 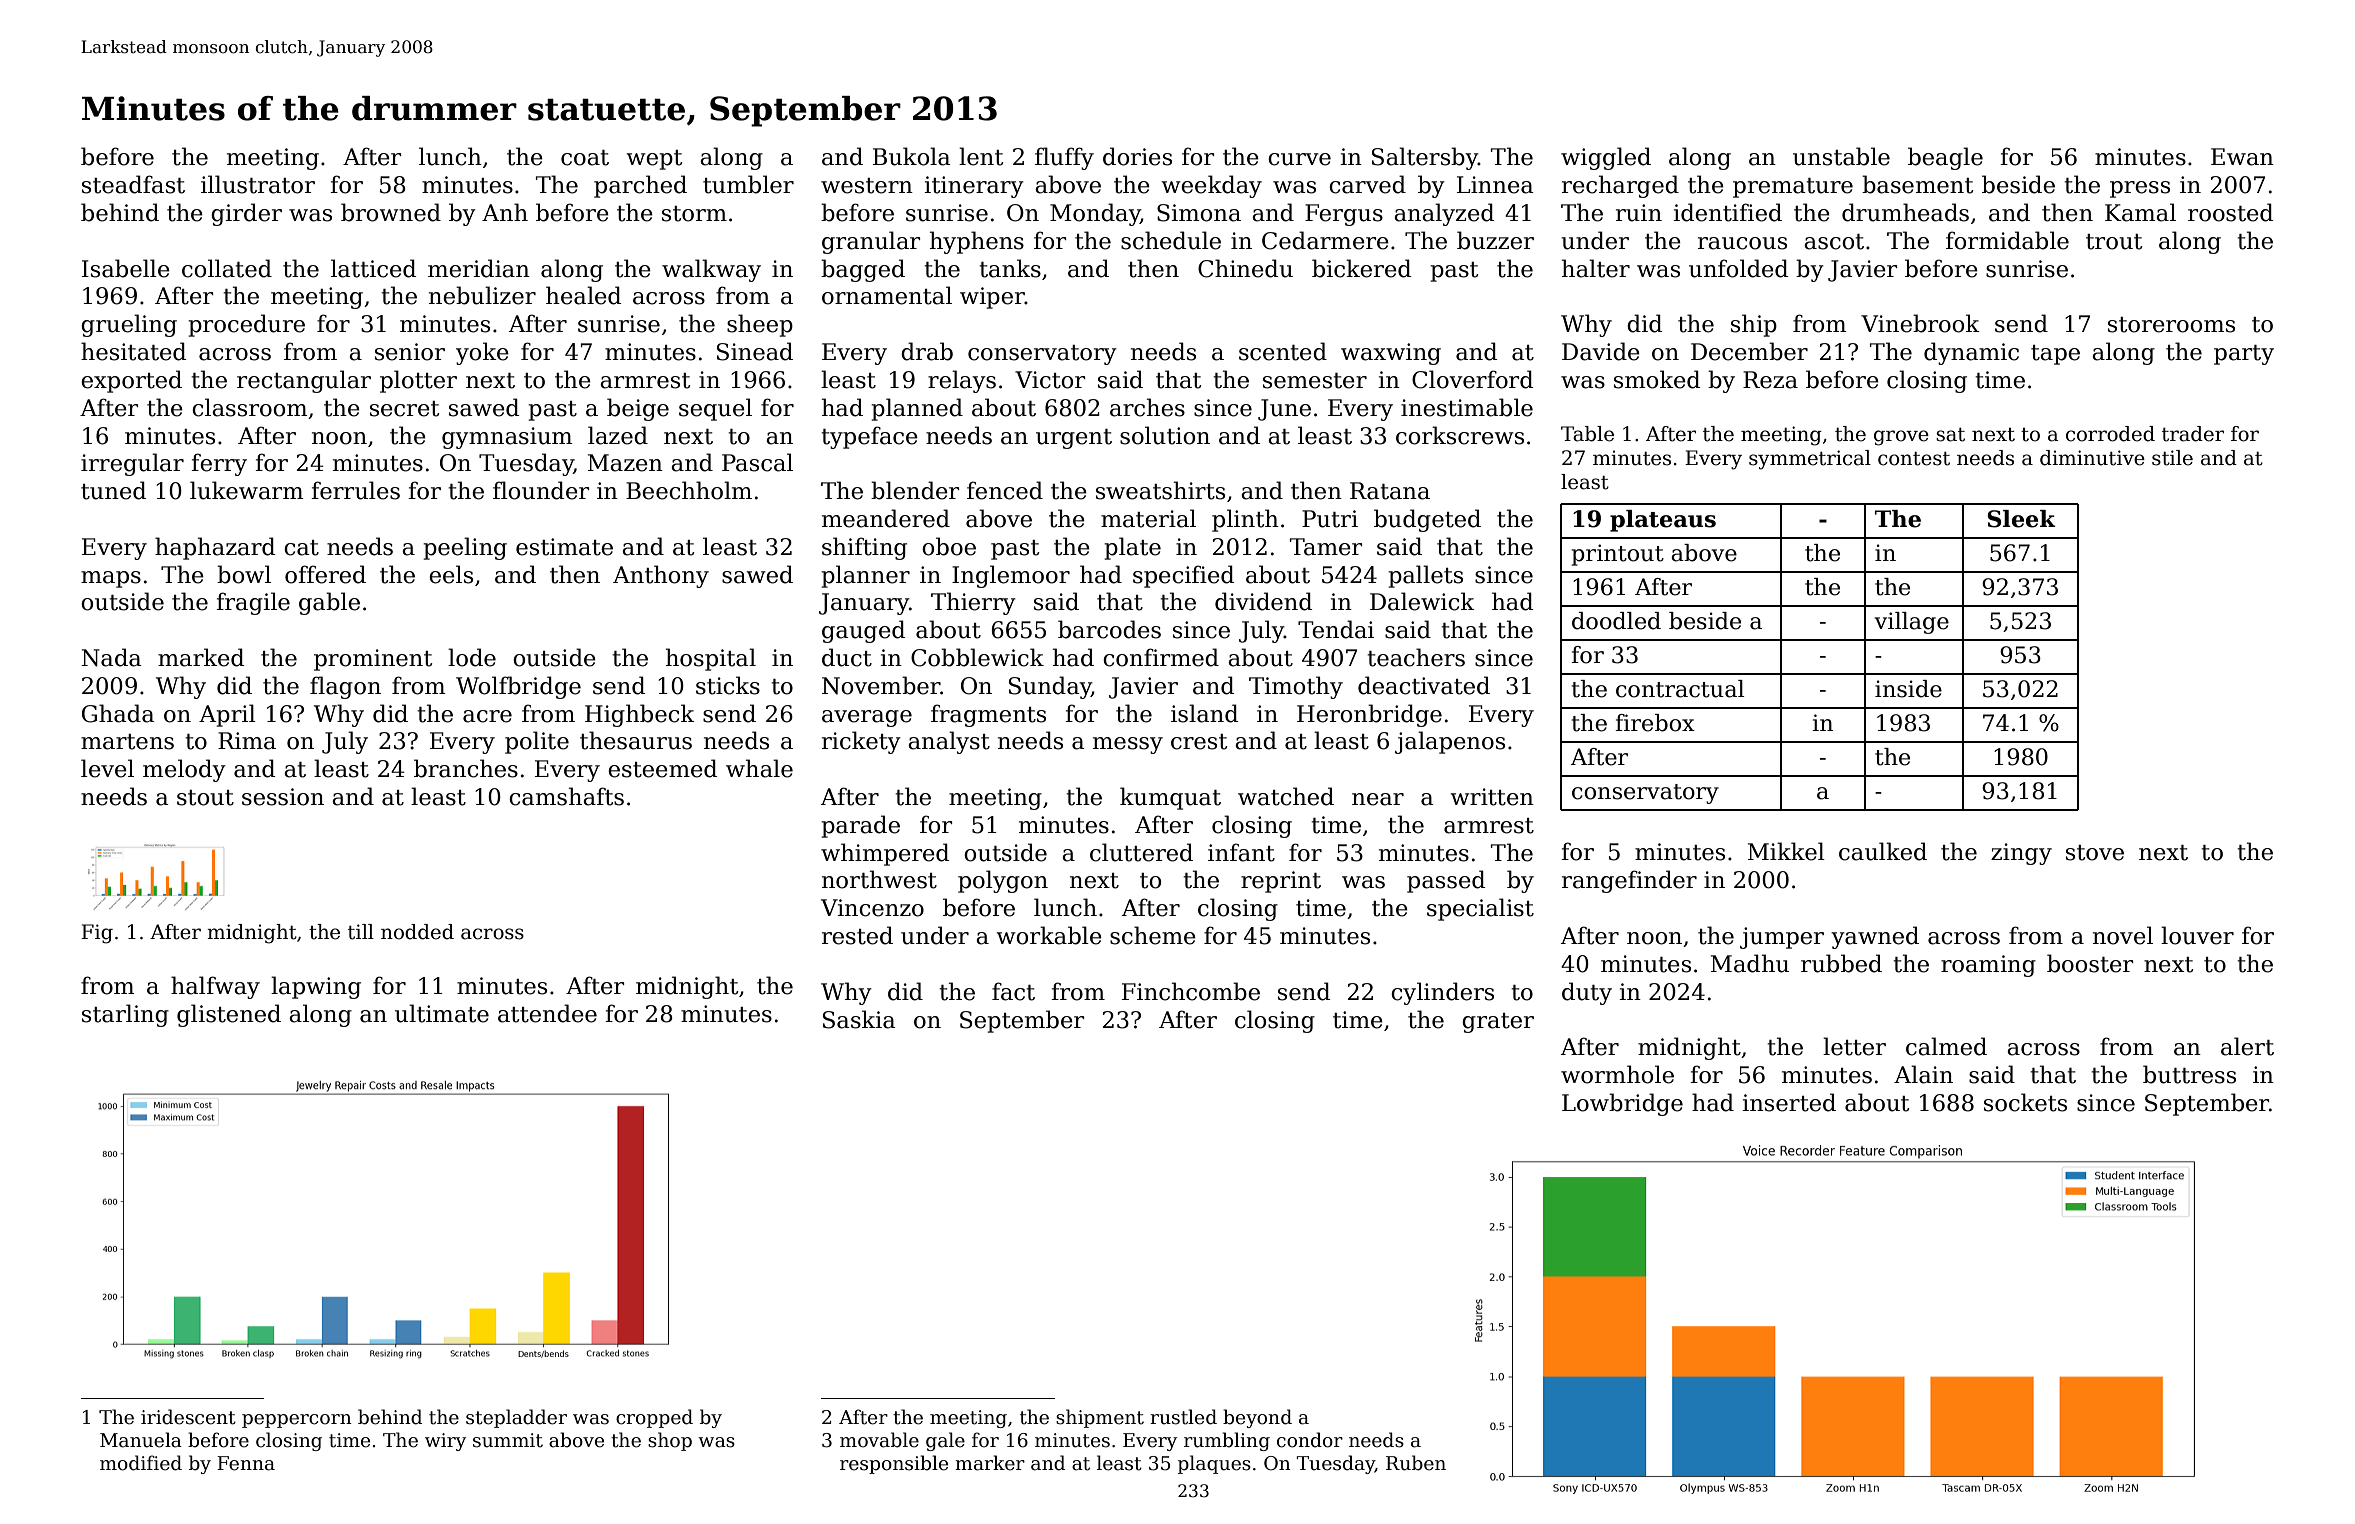 I want to click on pallets, so click(x=1425, y=576).
